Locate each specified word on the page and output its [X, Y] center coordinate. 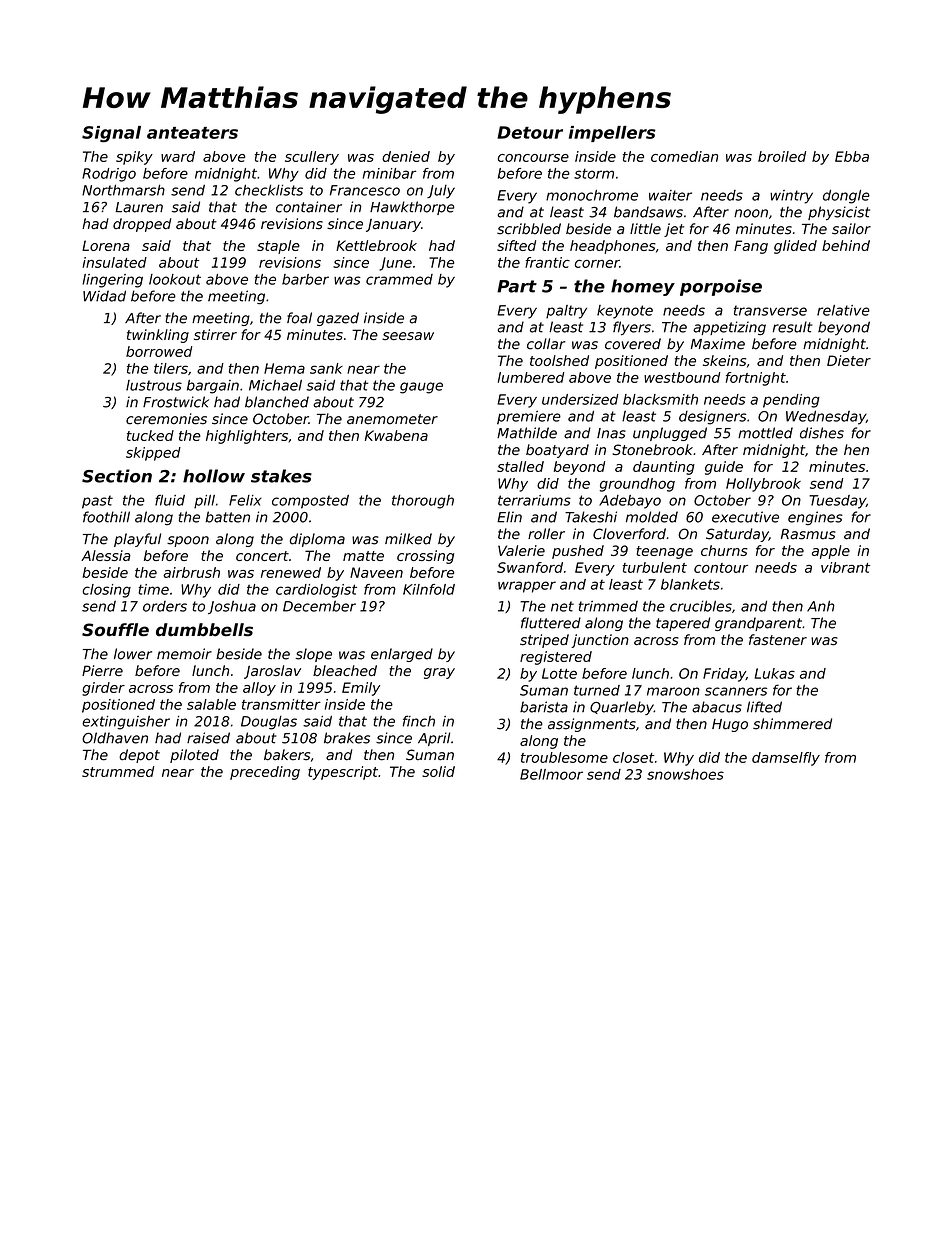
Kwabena [396, 435]
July [441, 192]
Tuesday [837, 502]
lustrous [154, 385]
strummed [118, 771]
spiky [134, 158]
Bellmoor [551, 774]
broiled [782, 156]
